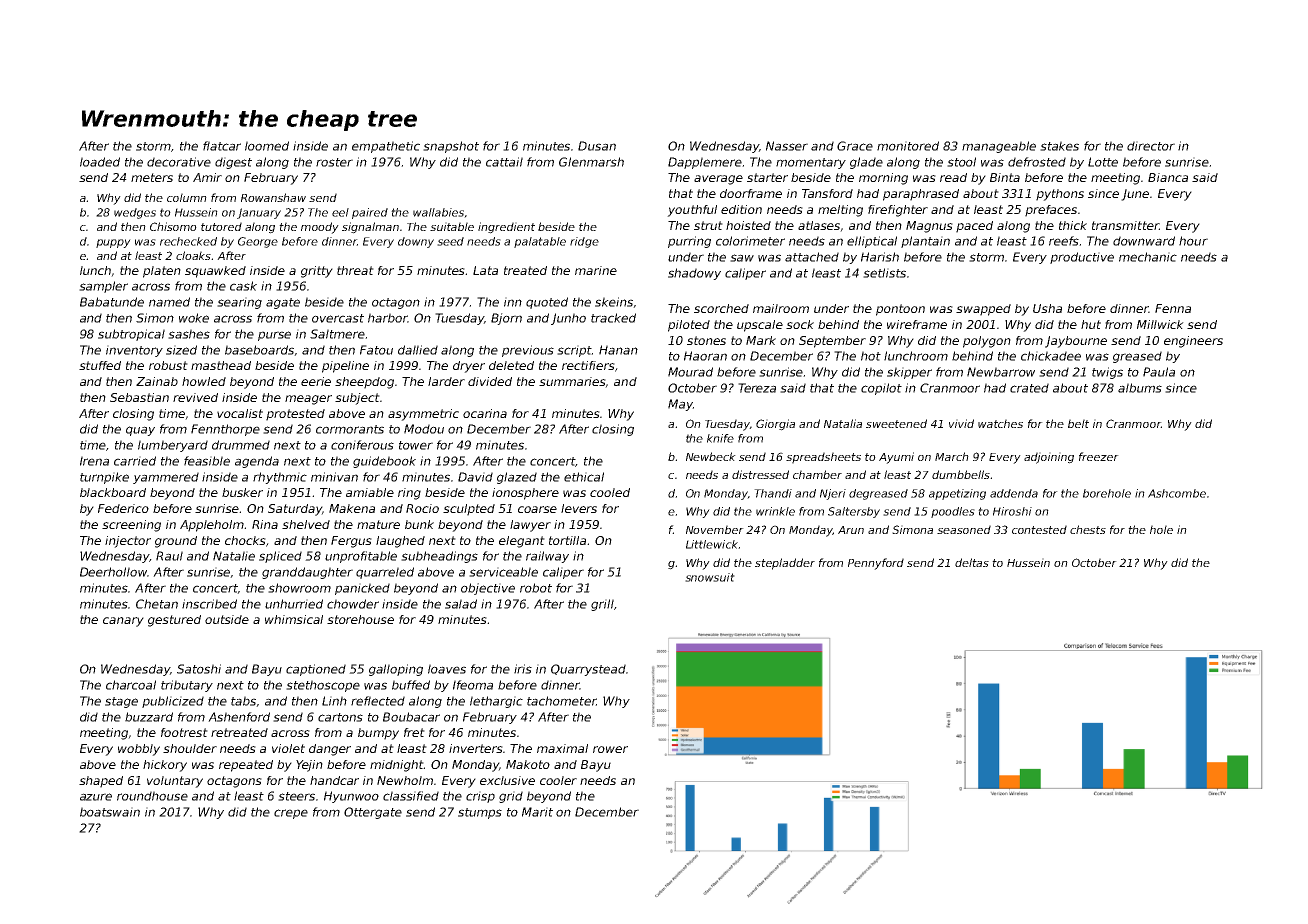  I want to click on puppy, so click(113, 243).
